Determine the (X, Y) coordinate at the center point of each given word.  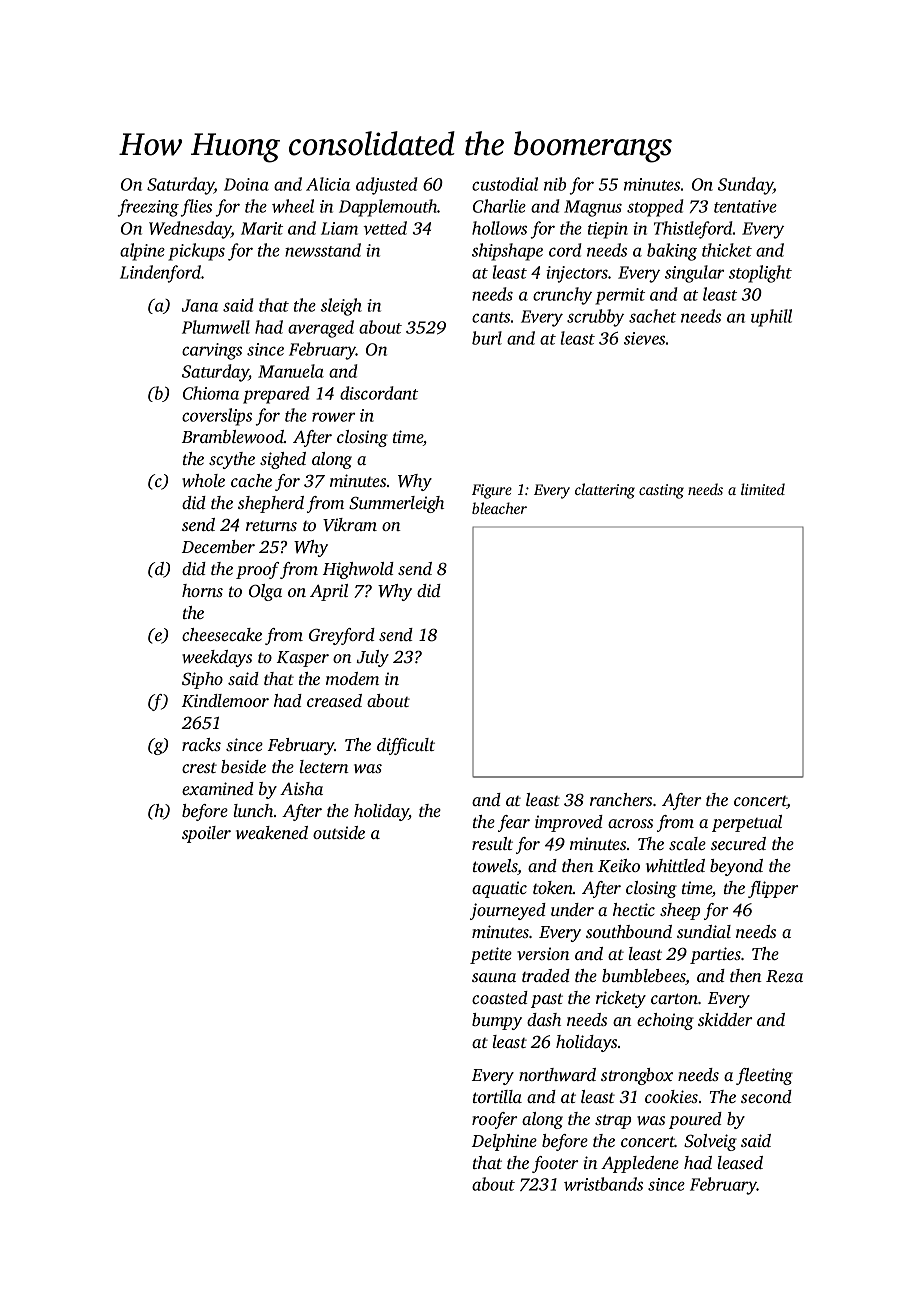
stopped (655, 208)
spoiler (206, 834)
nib (555, 184)
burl (487, 338)
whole (203, 480)
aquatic (499, 889)
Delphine (504, 1142)
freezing (148, 208)
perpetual (747, 823)
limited (763, 489)
